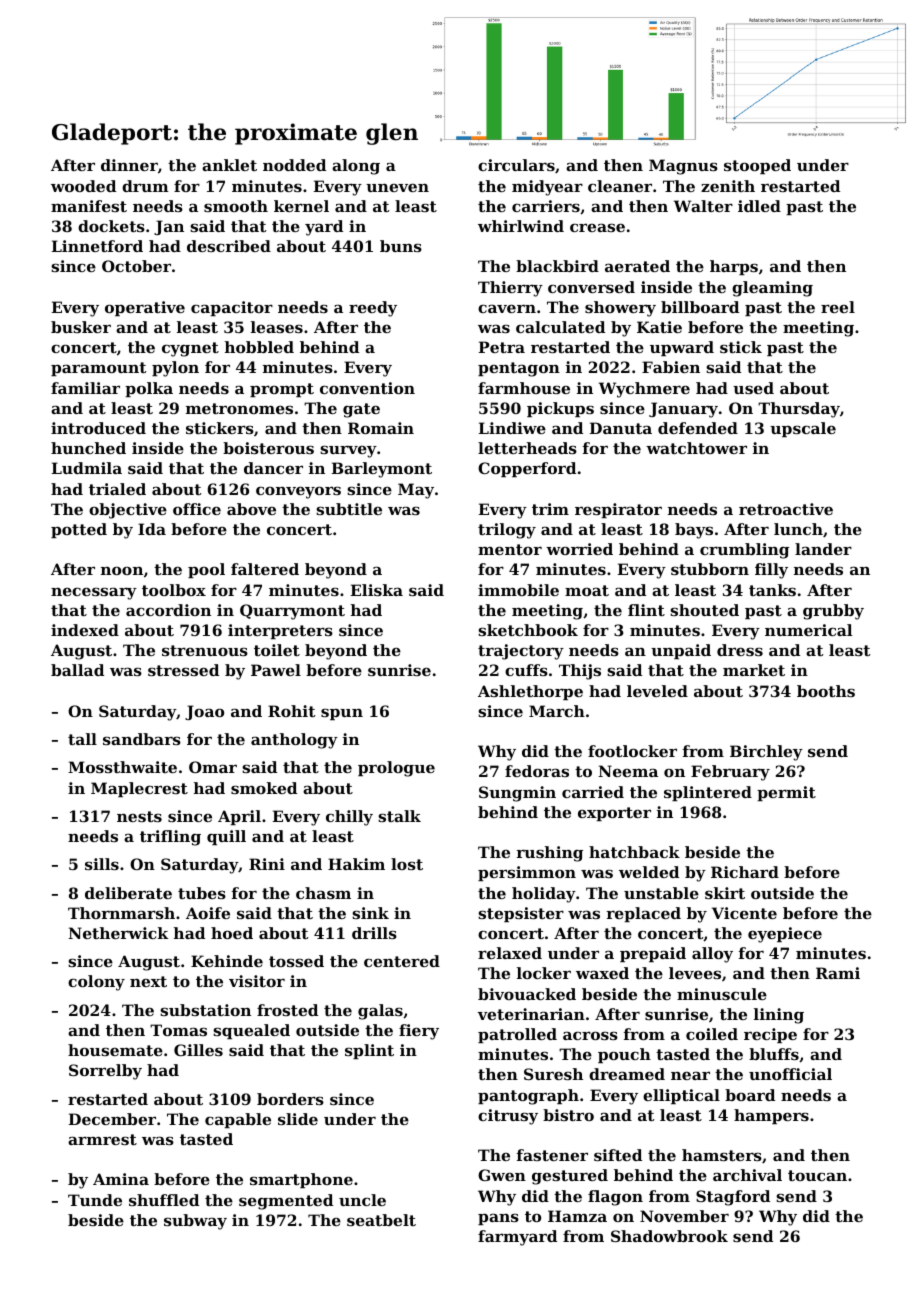 This image has height=1308, width=924. What do you see at coordinates (102, 864) in the image?
I see `sills` at bounding box center [102, 864].
